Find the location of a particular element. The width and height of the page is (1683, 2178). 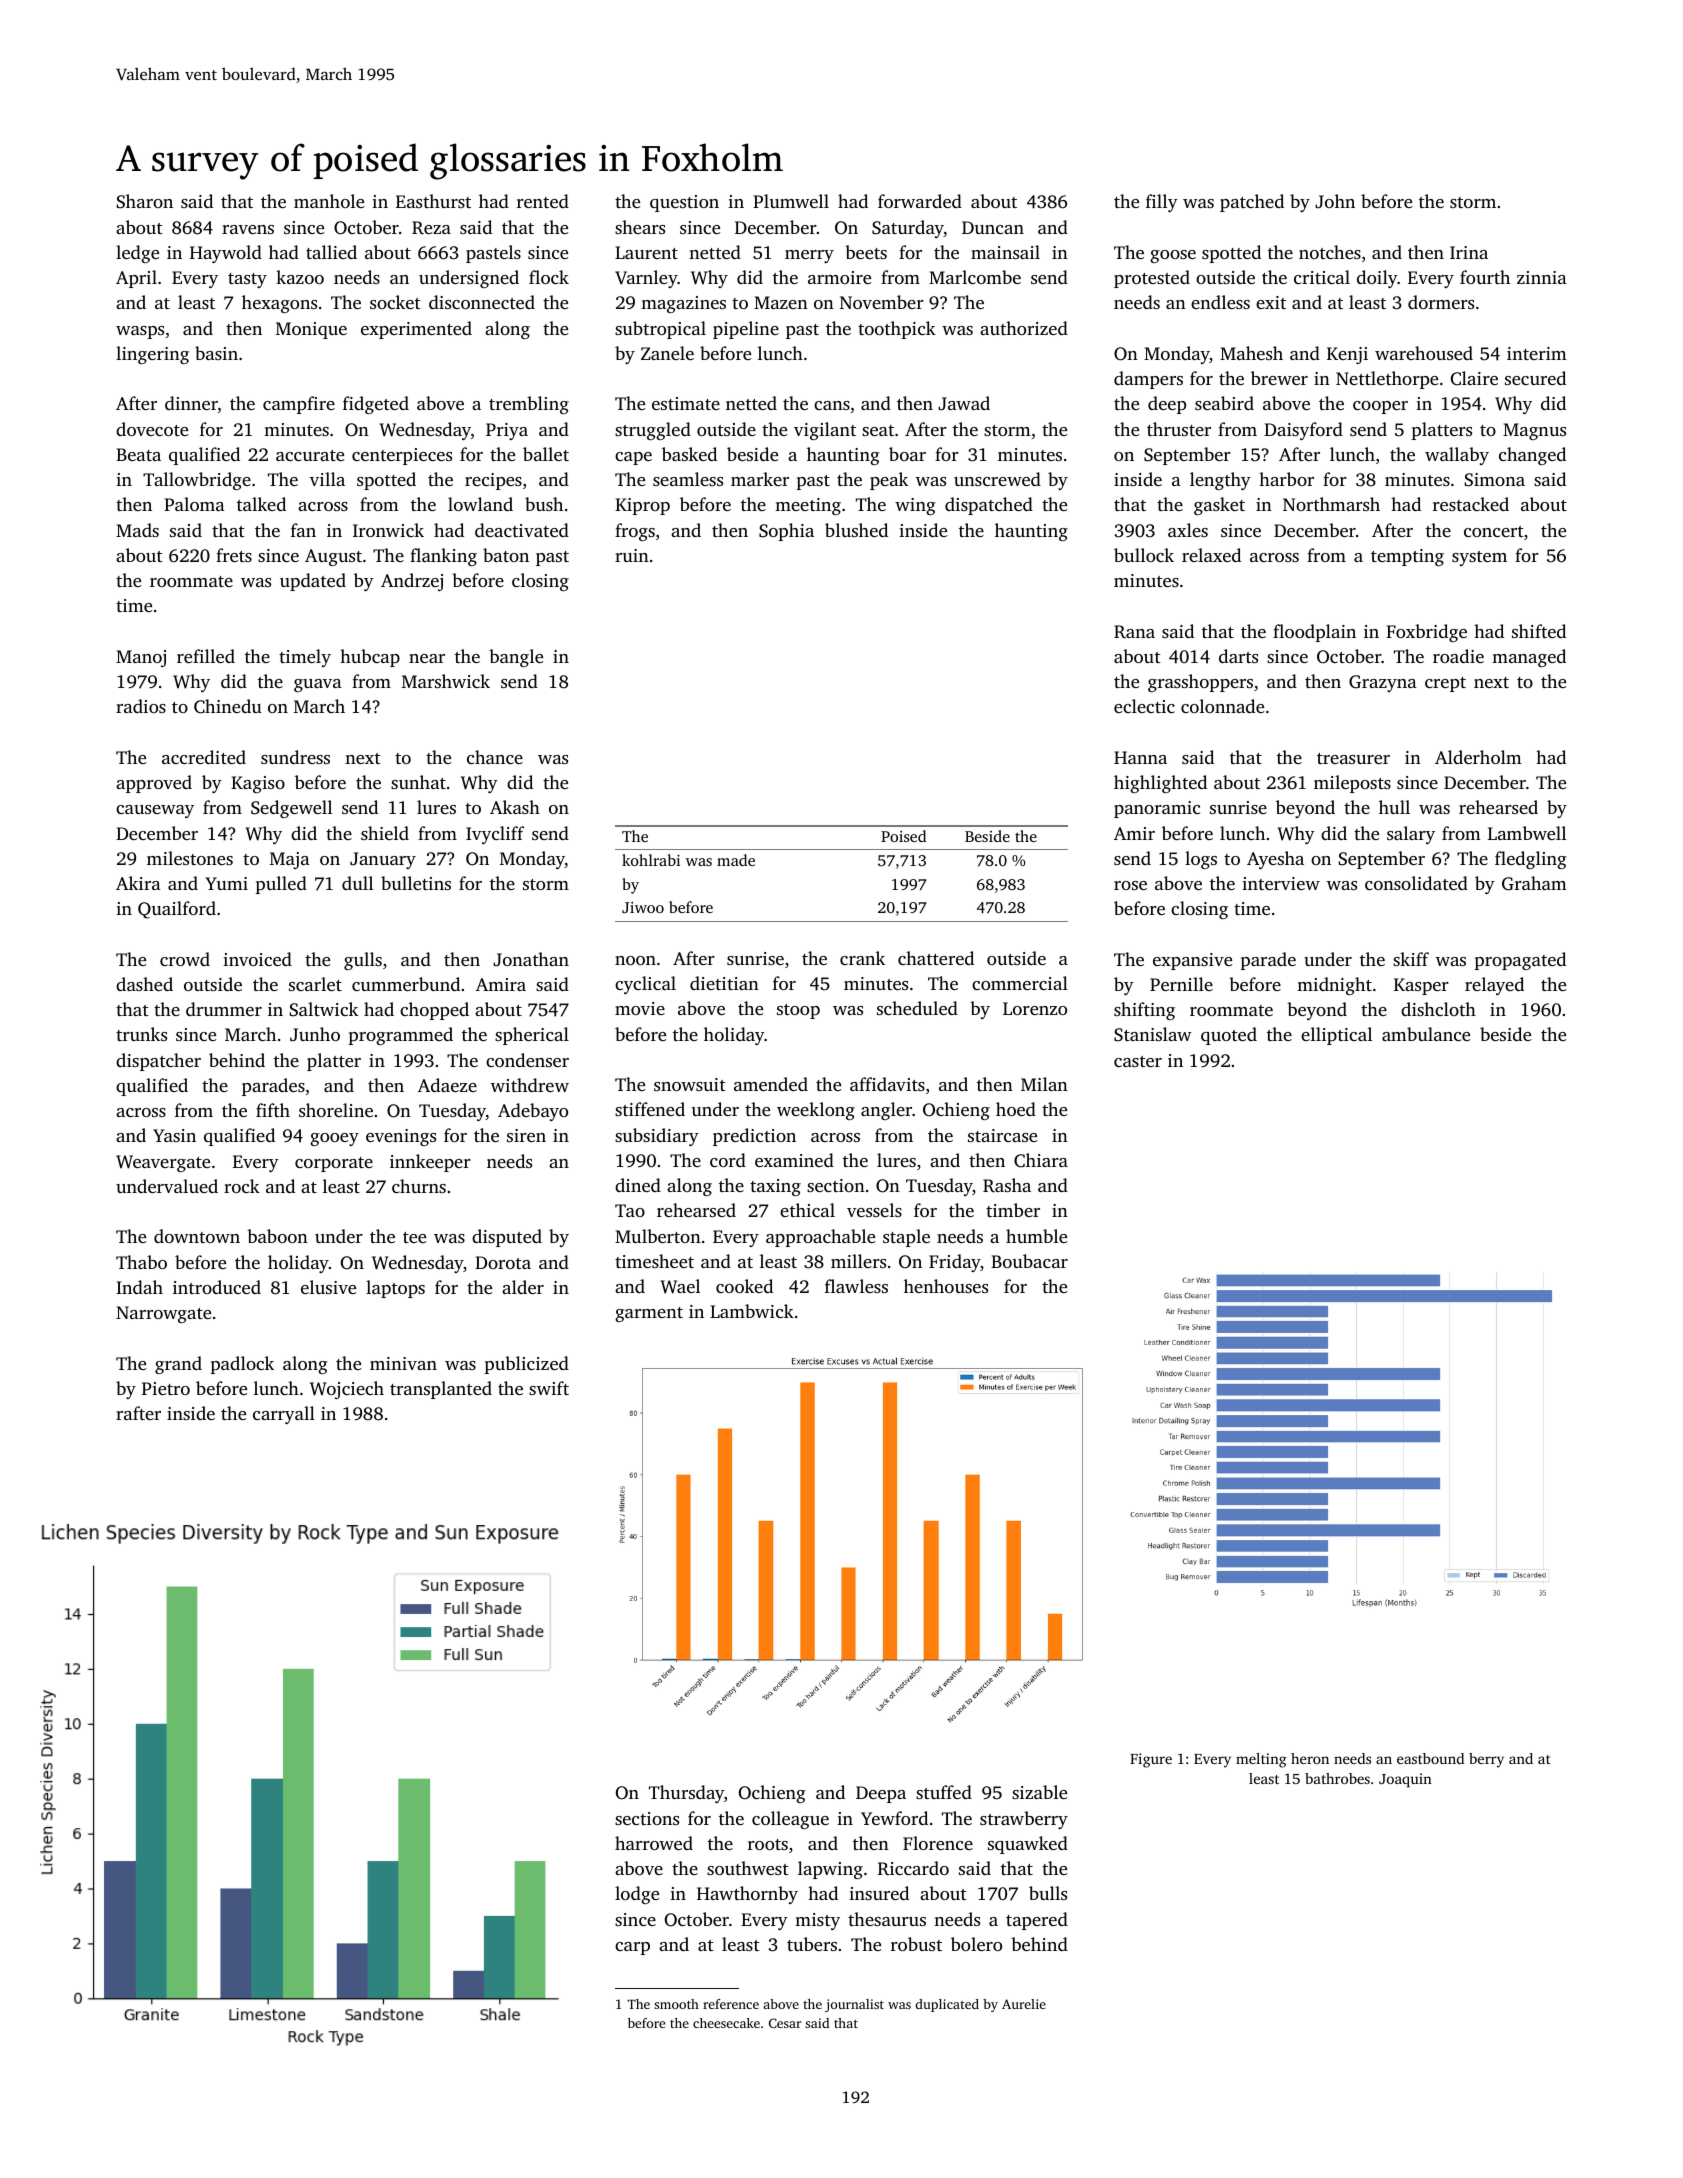

smooth is located at coordinates (676, 2004).
